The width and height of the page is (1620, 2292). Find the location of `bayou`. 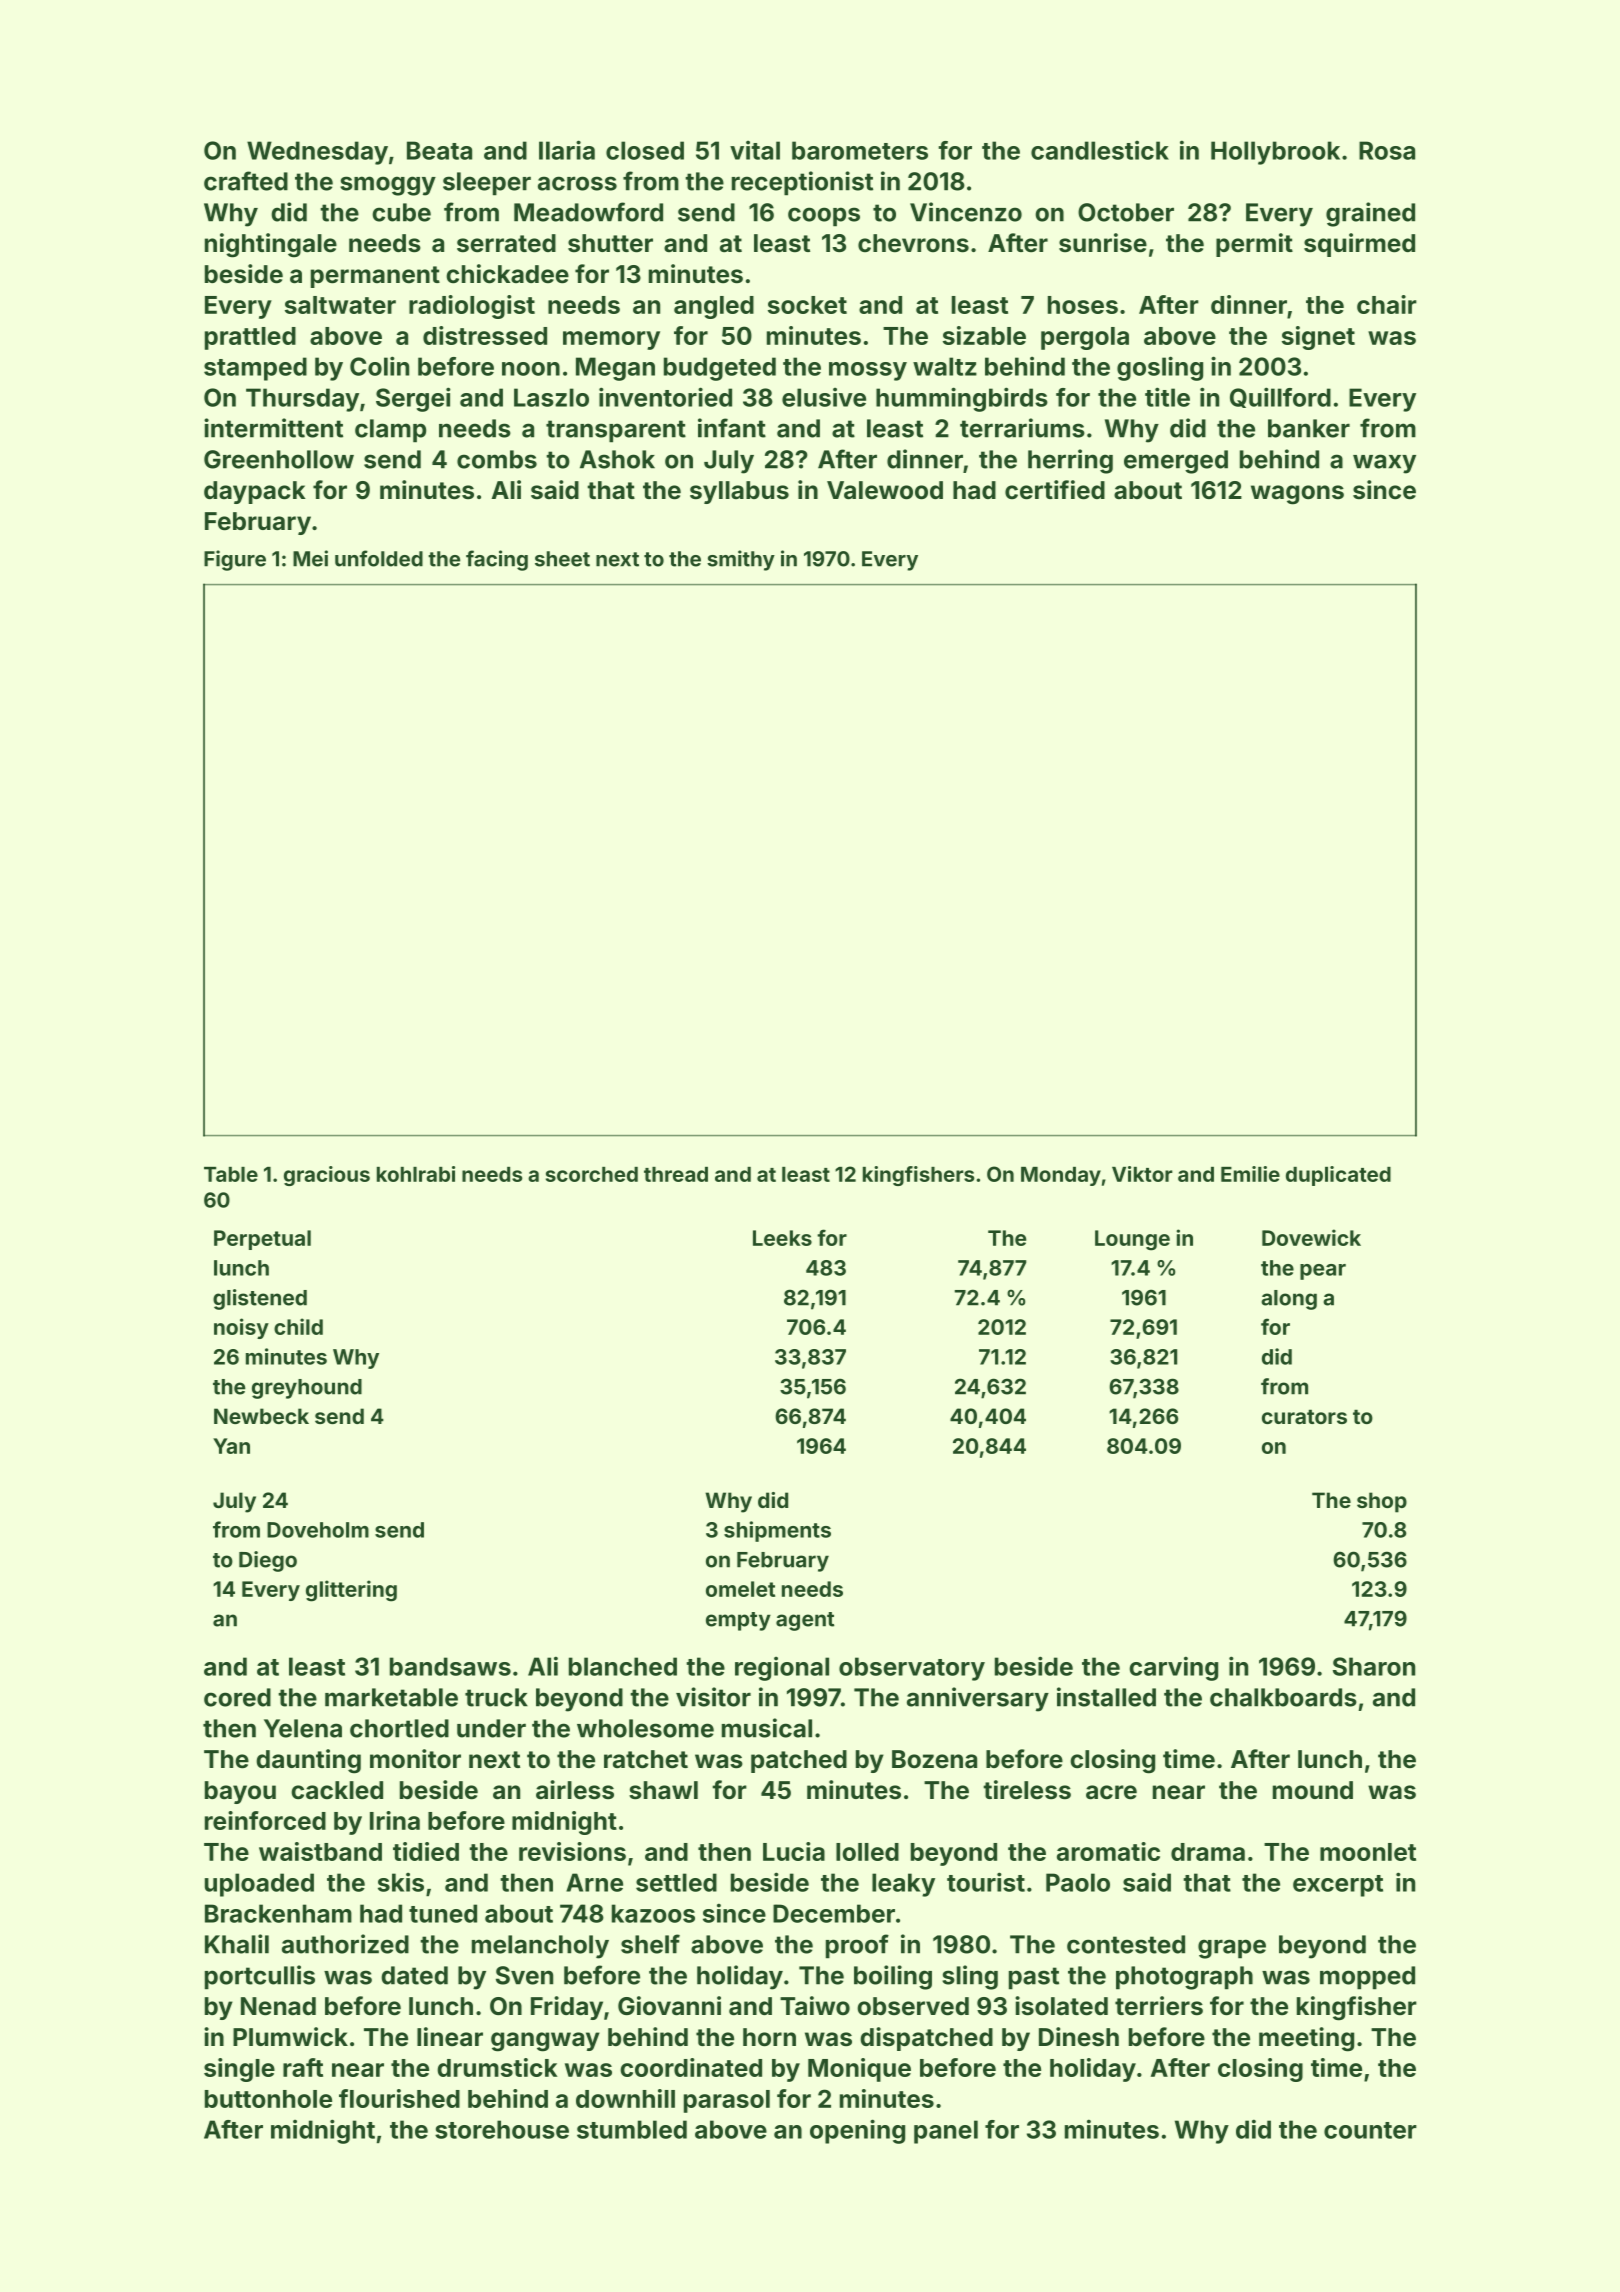

bayou is located at coordinates (240, 1792).
